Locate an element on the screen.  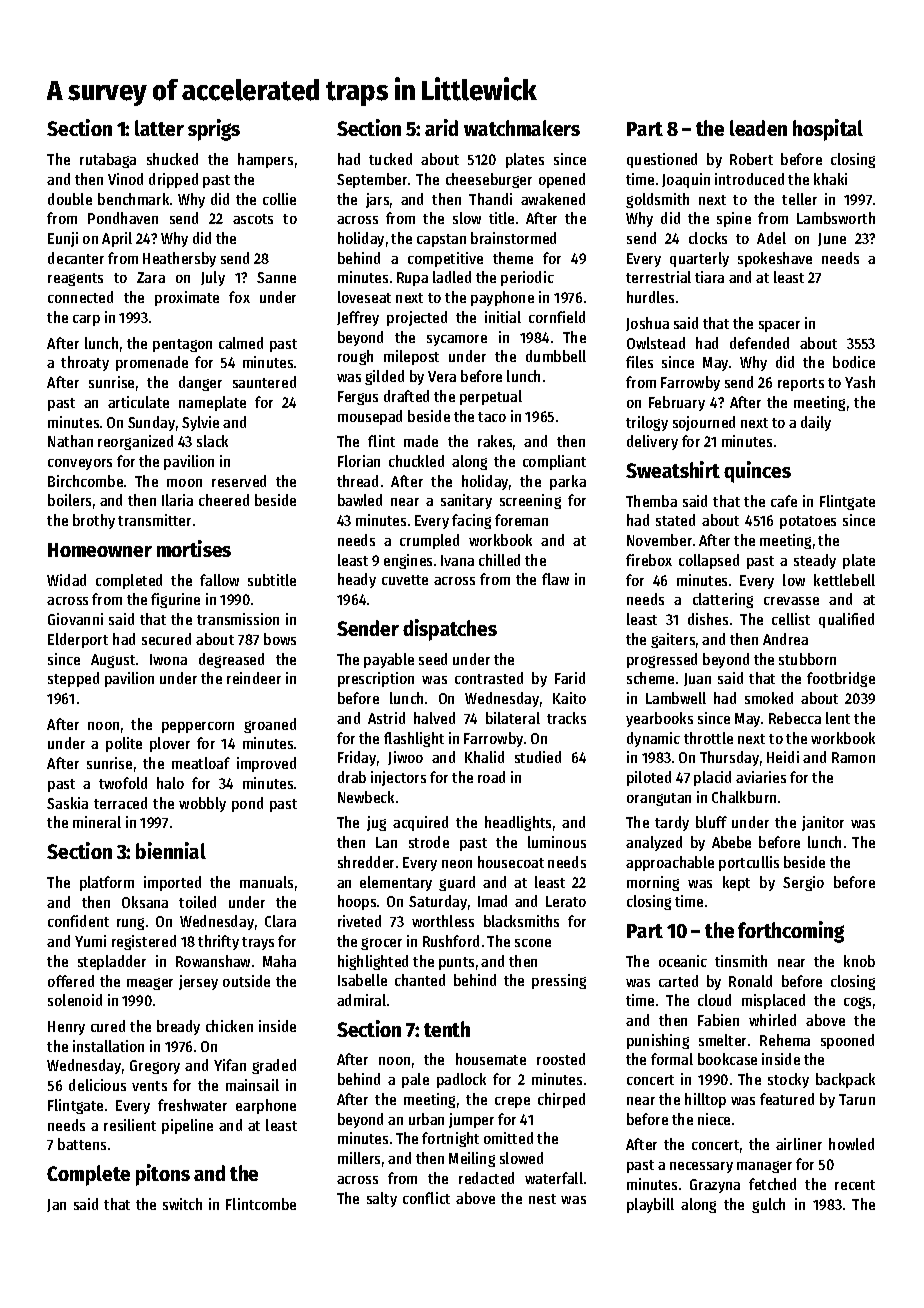
hospital is located at coordinates (828, 130).
